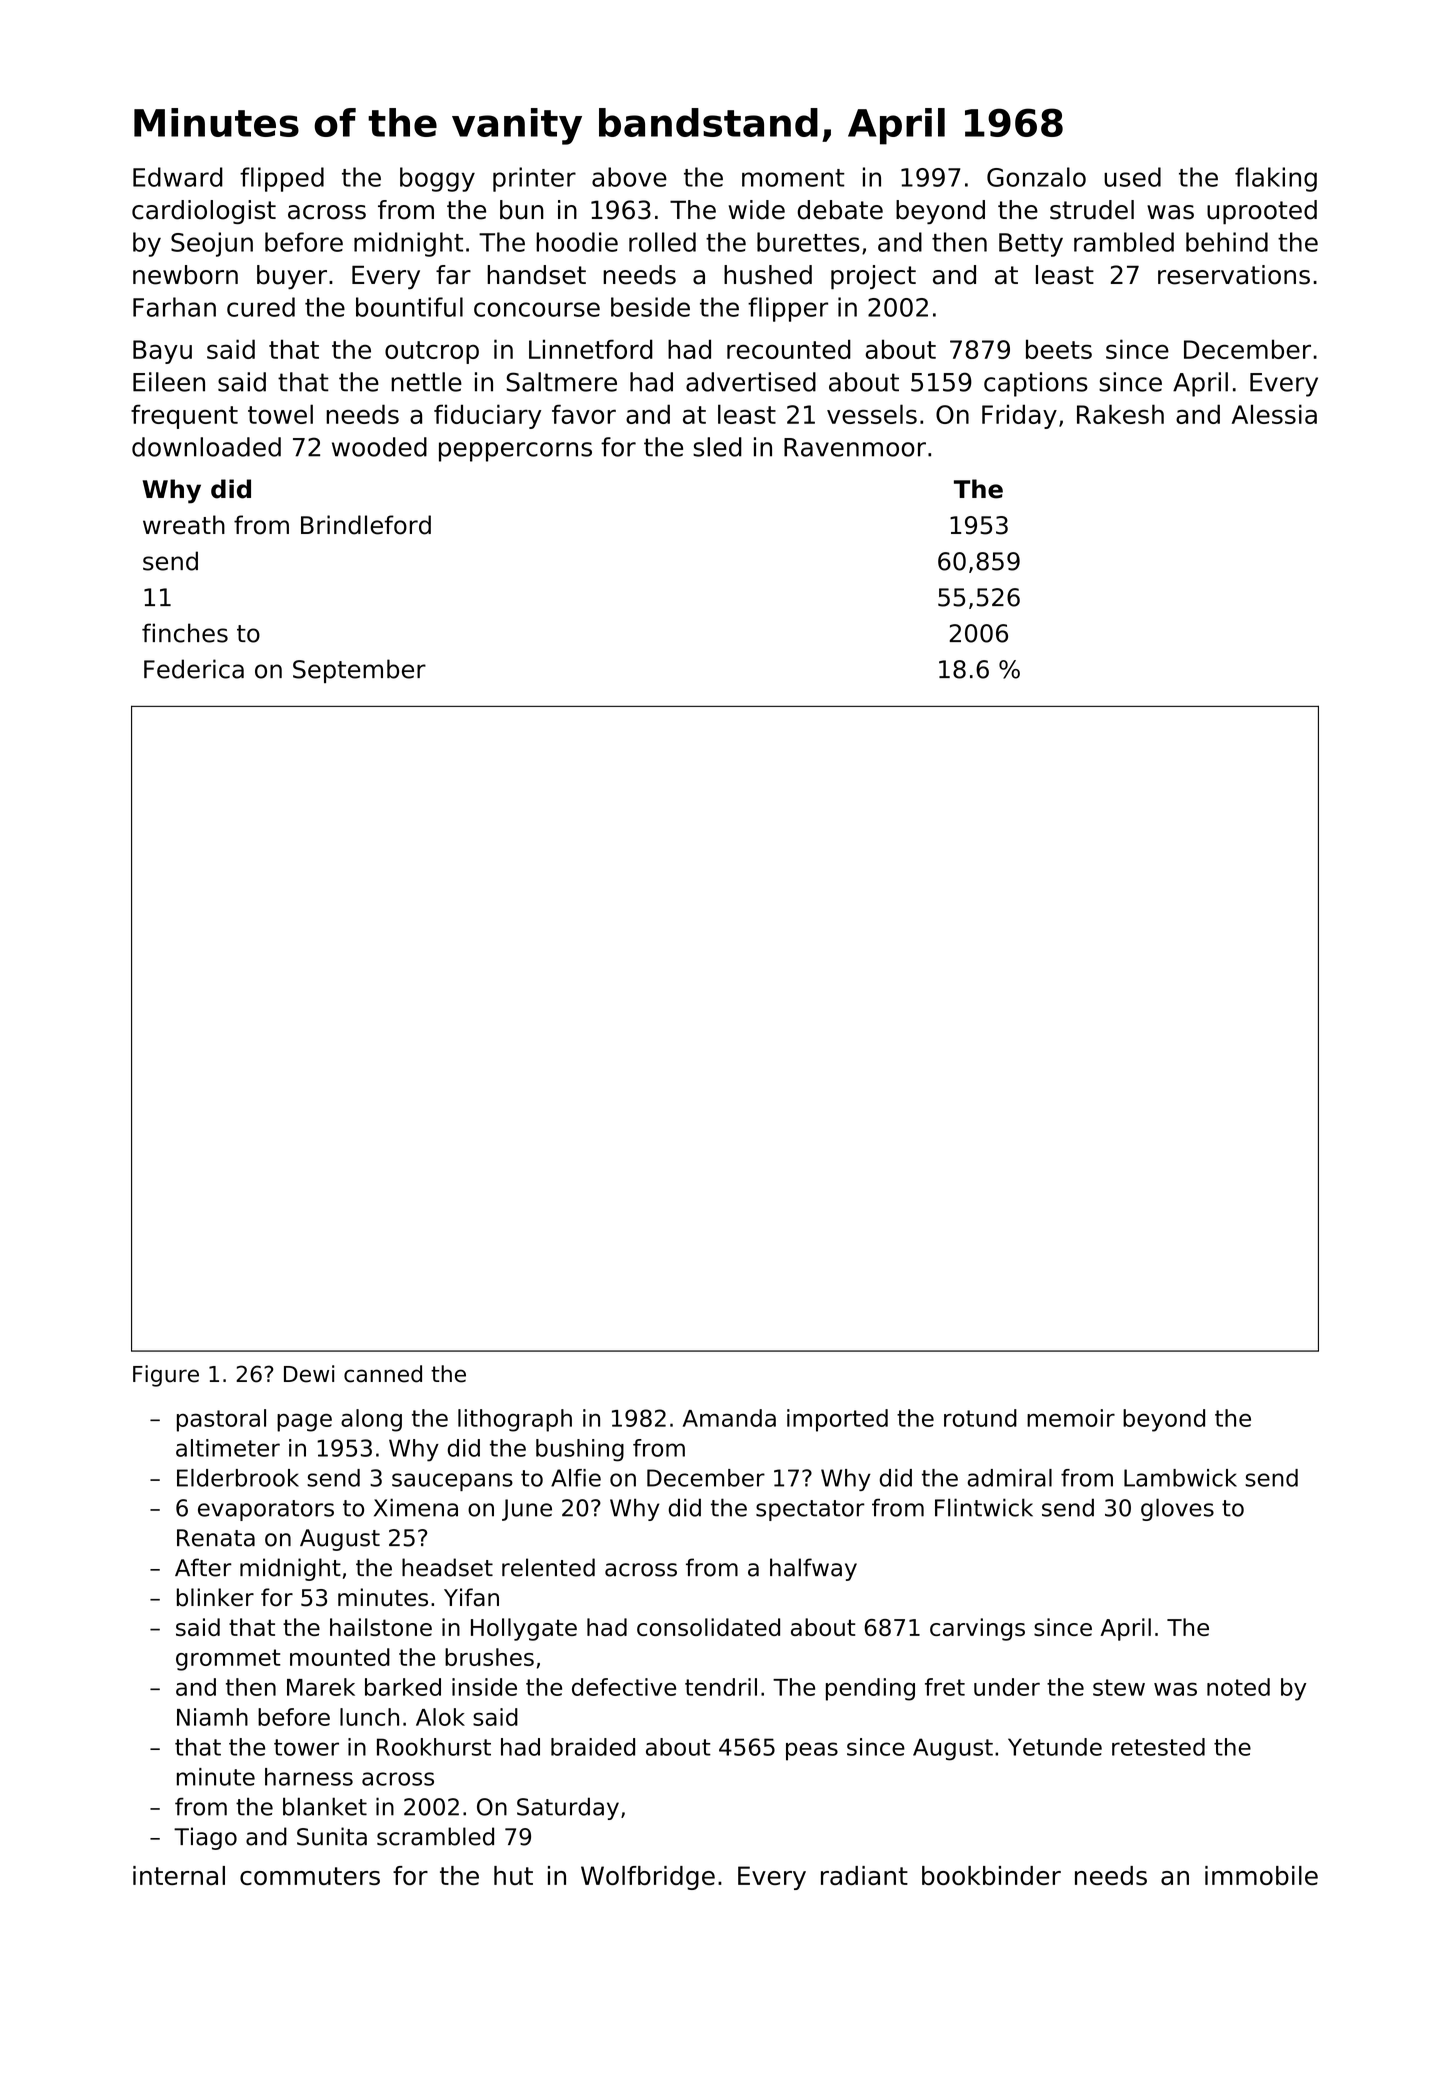 The width and height of the screenshot is (1450, 2100). What do you see at coordinates (194, 669) in the screenshot?
I see `Federica` at bounding box center [194, 669].
